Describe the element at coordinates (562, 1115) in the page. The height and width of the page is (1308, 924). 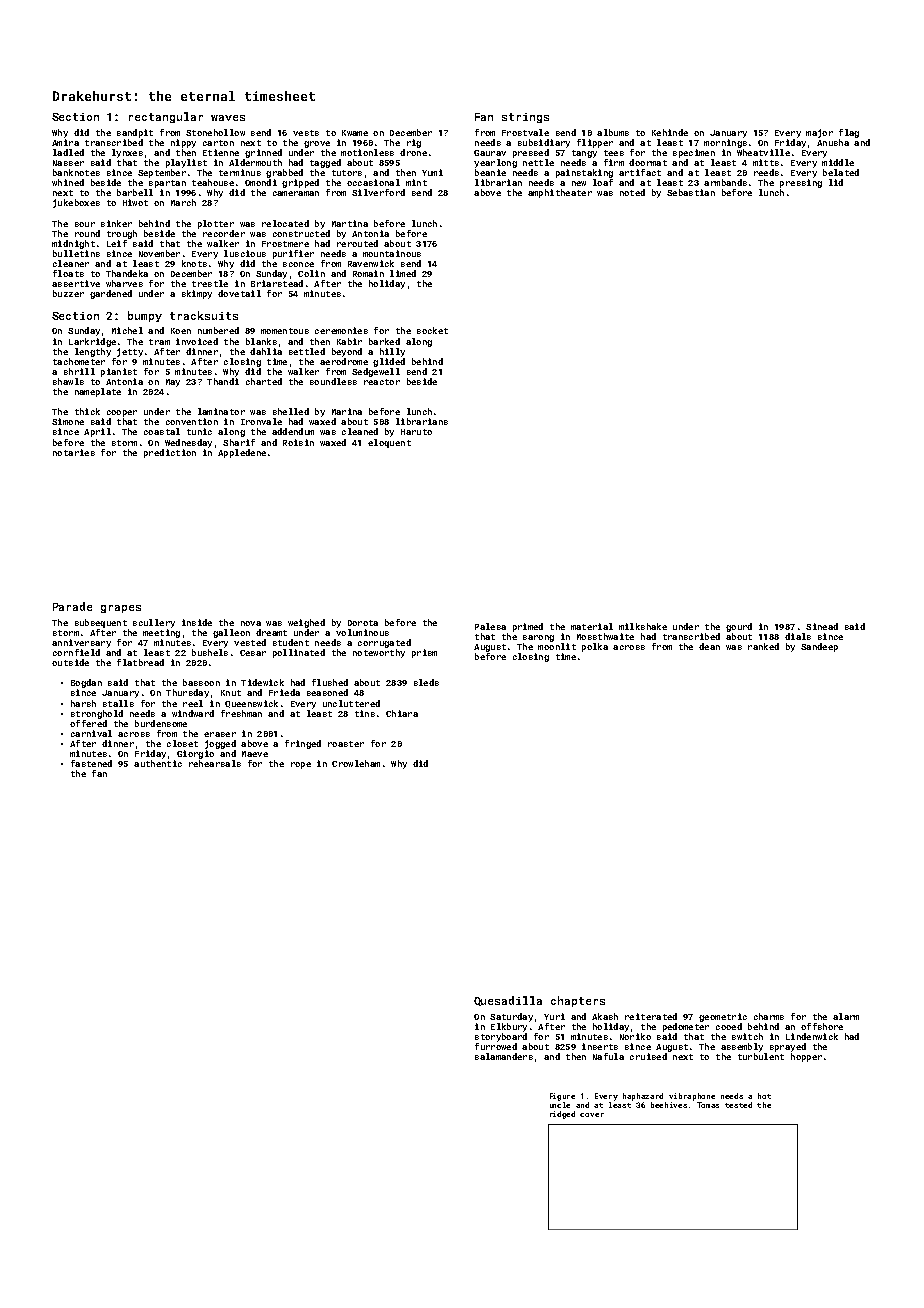
I see `ridged` at that location.
